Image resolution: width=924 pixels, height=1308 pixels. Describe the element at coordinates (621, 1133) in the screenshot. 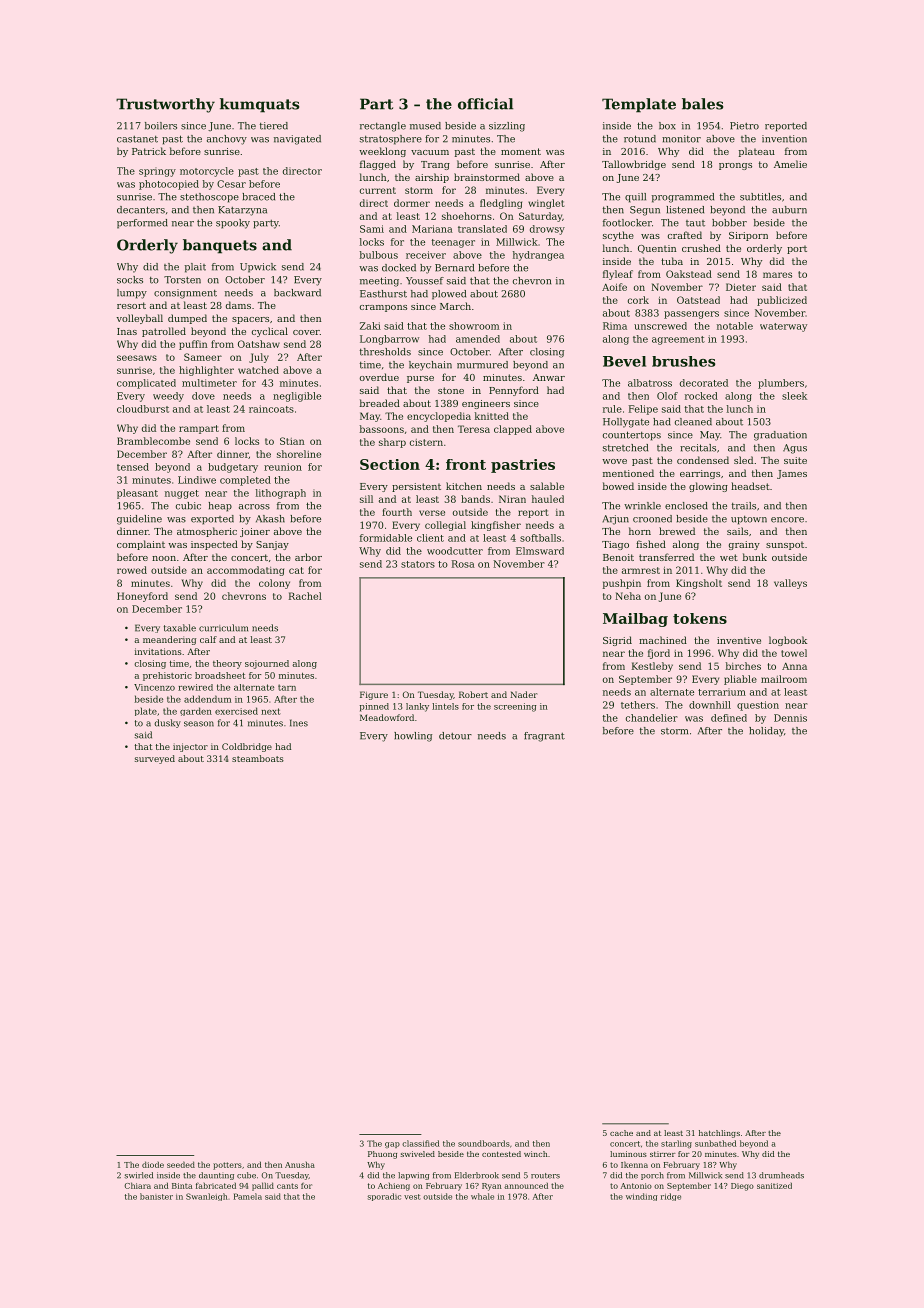

I see `cache` at that location.
